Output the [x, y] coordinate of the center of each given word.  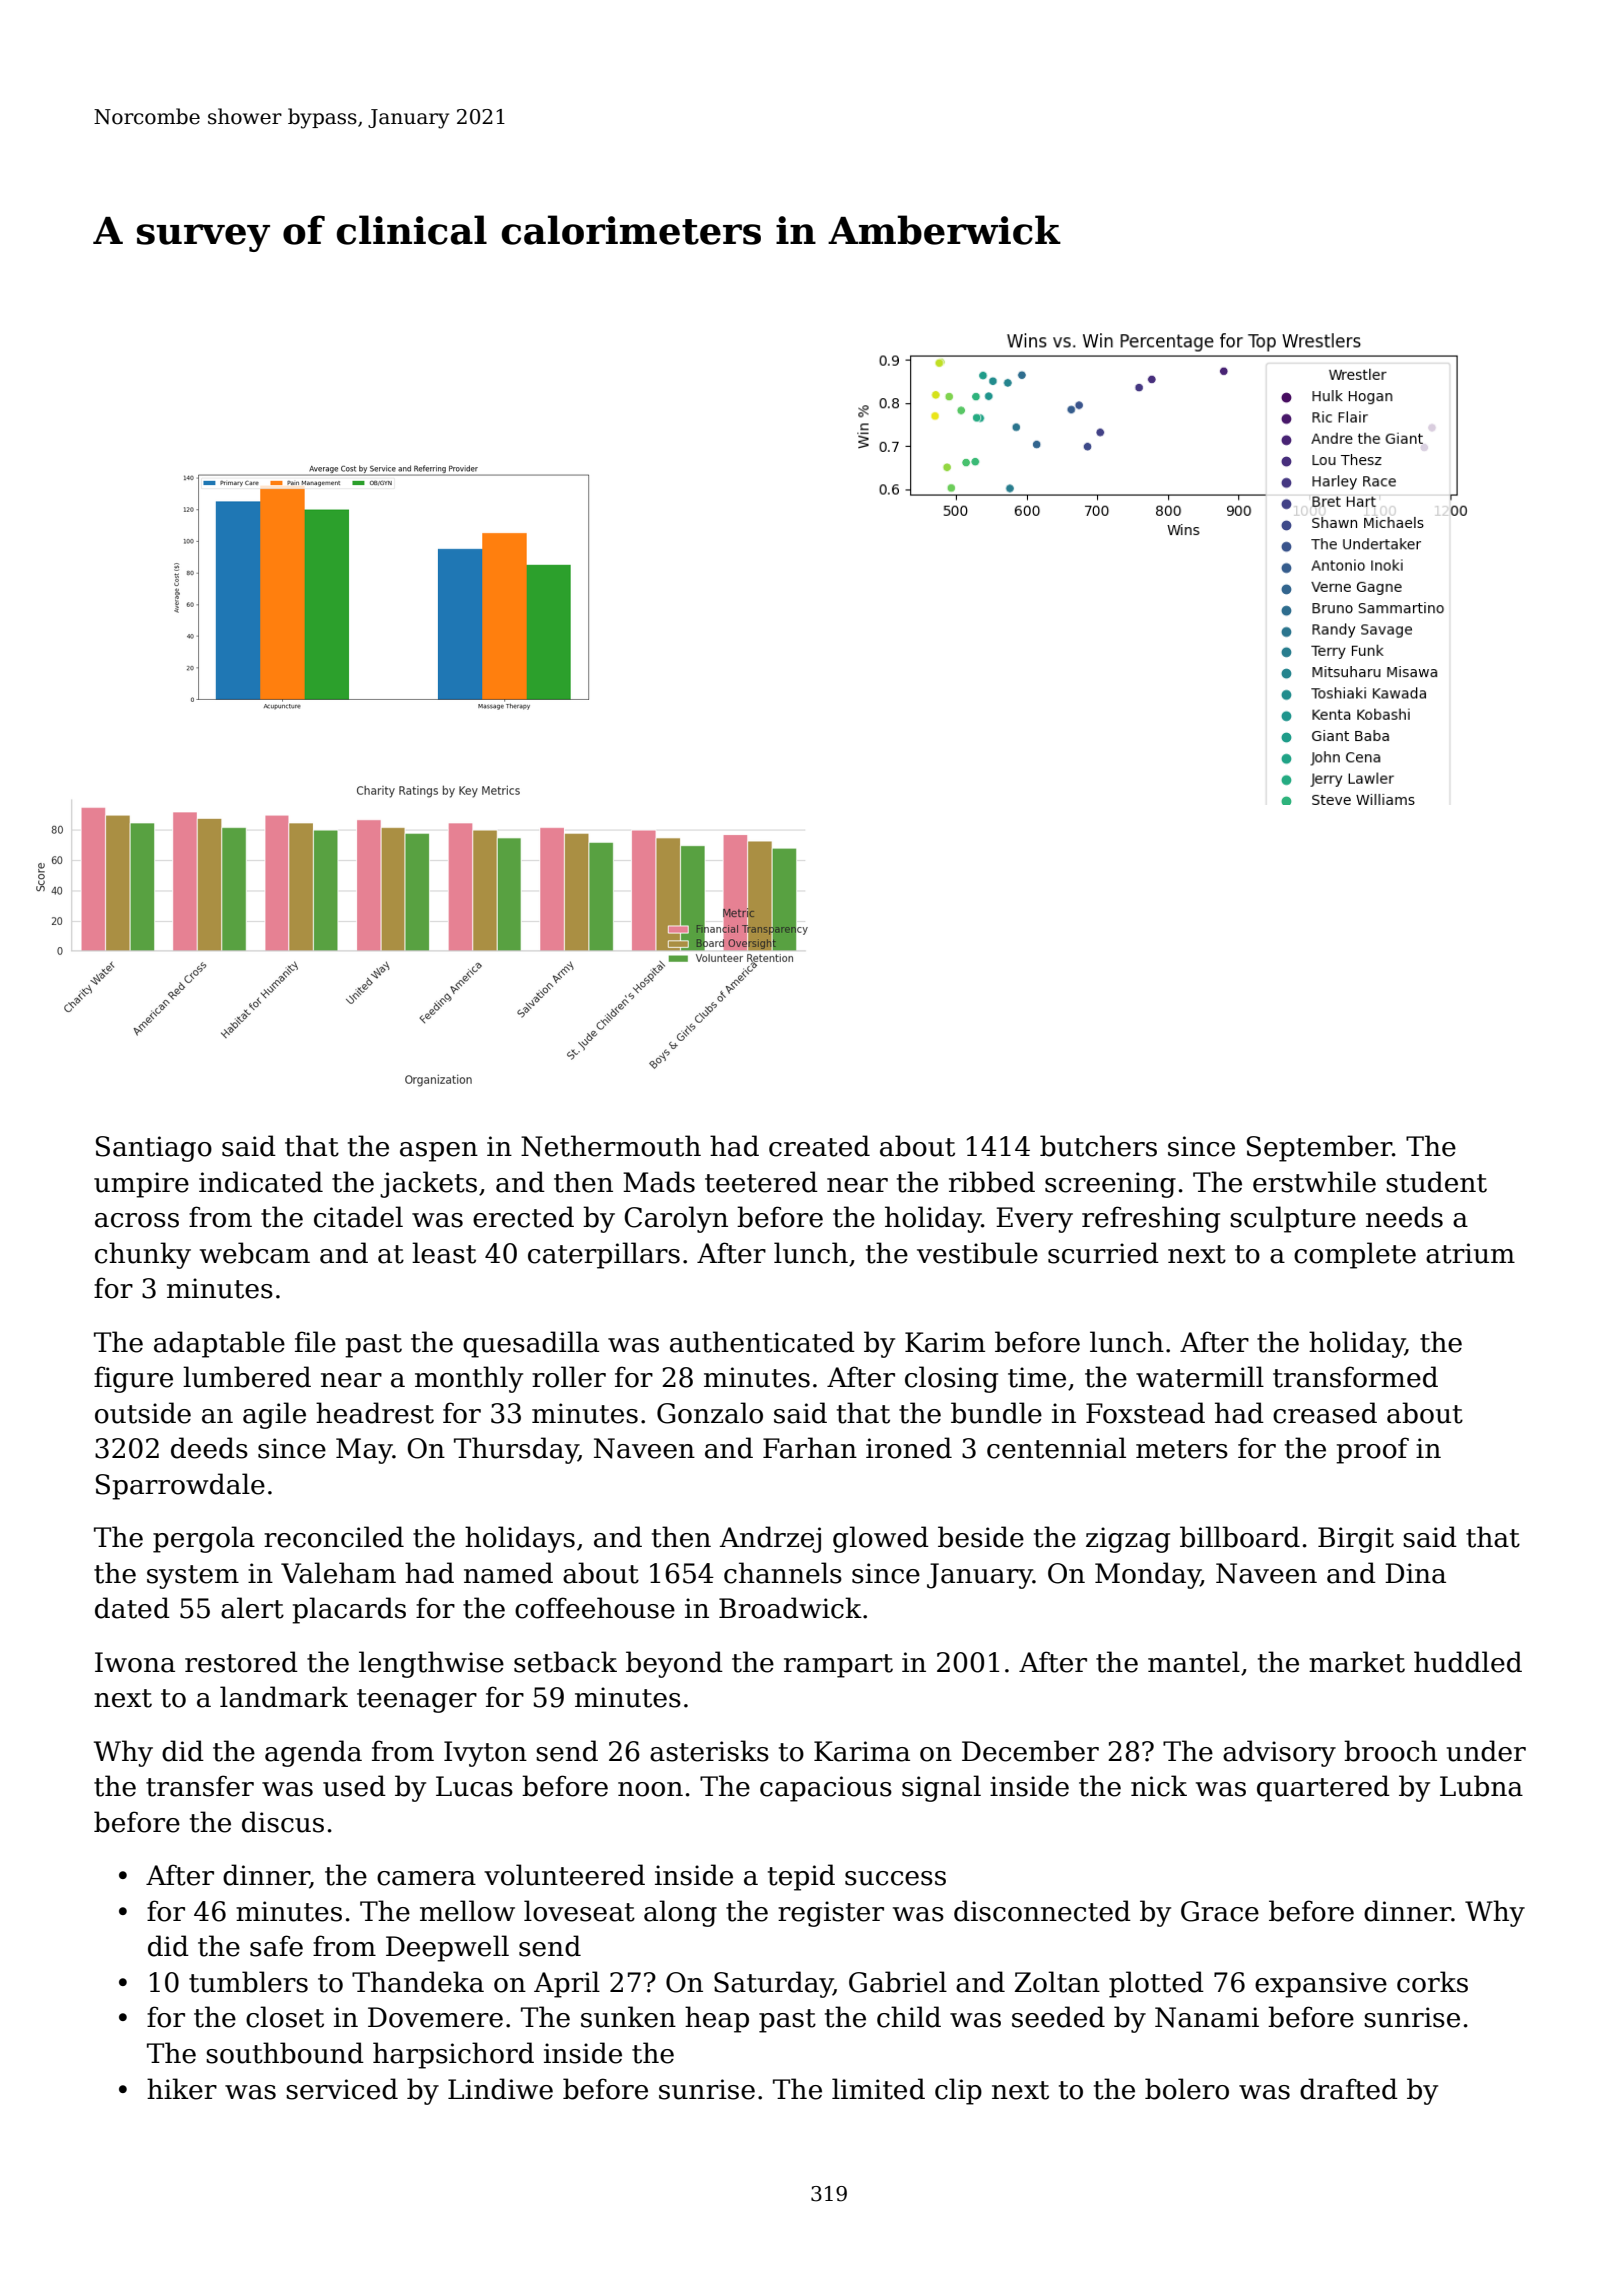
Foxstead [1145, 1413]
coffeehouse [595, 1608]
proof [1372, 1450]
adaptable [219, 1344]
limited [878, 2089]
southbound [285, 2053]
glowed [881, 1539]
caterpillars [604, 1255]
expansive [1321, 1985]
